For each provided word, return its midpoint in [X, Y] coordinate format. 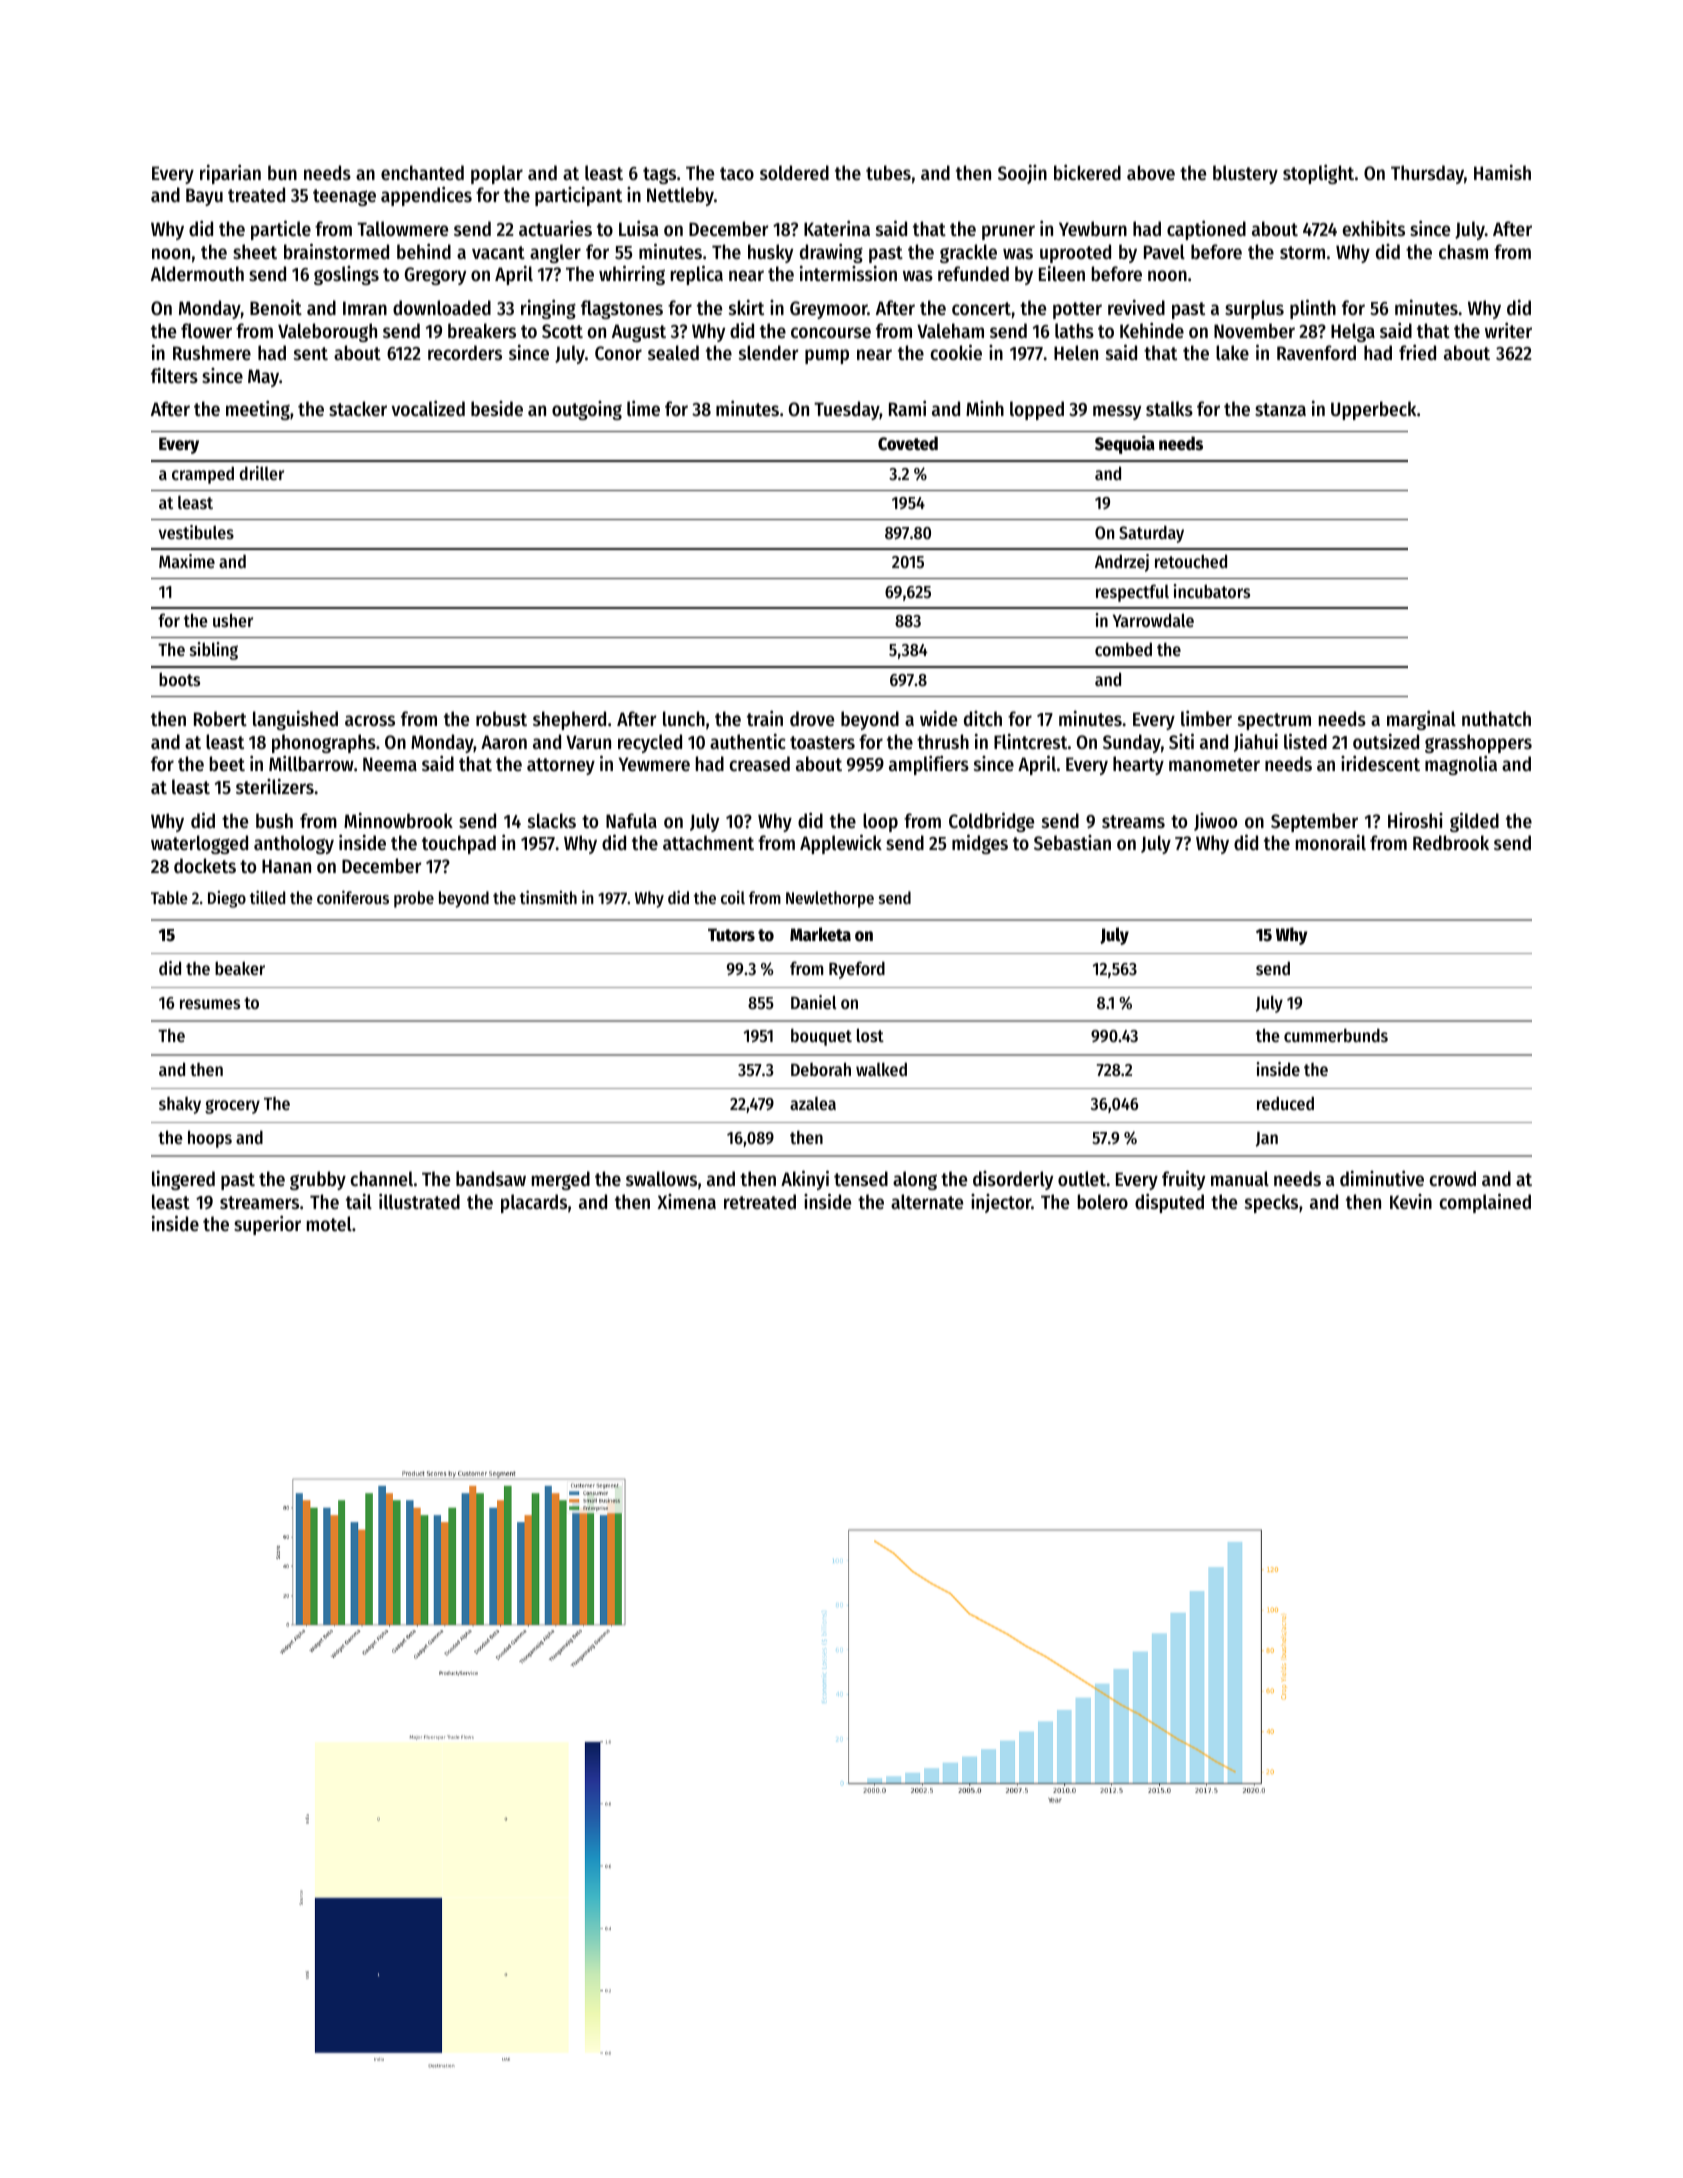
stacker [358, 409]
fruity [1183, 1180]
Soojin [1022, 174]
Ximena [686, 1202]
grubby [318, 1180]
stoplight [1318, 174]
